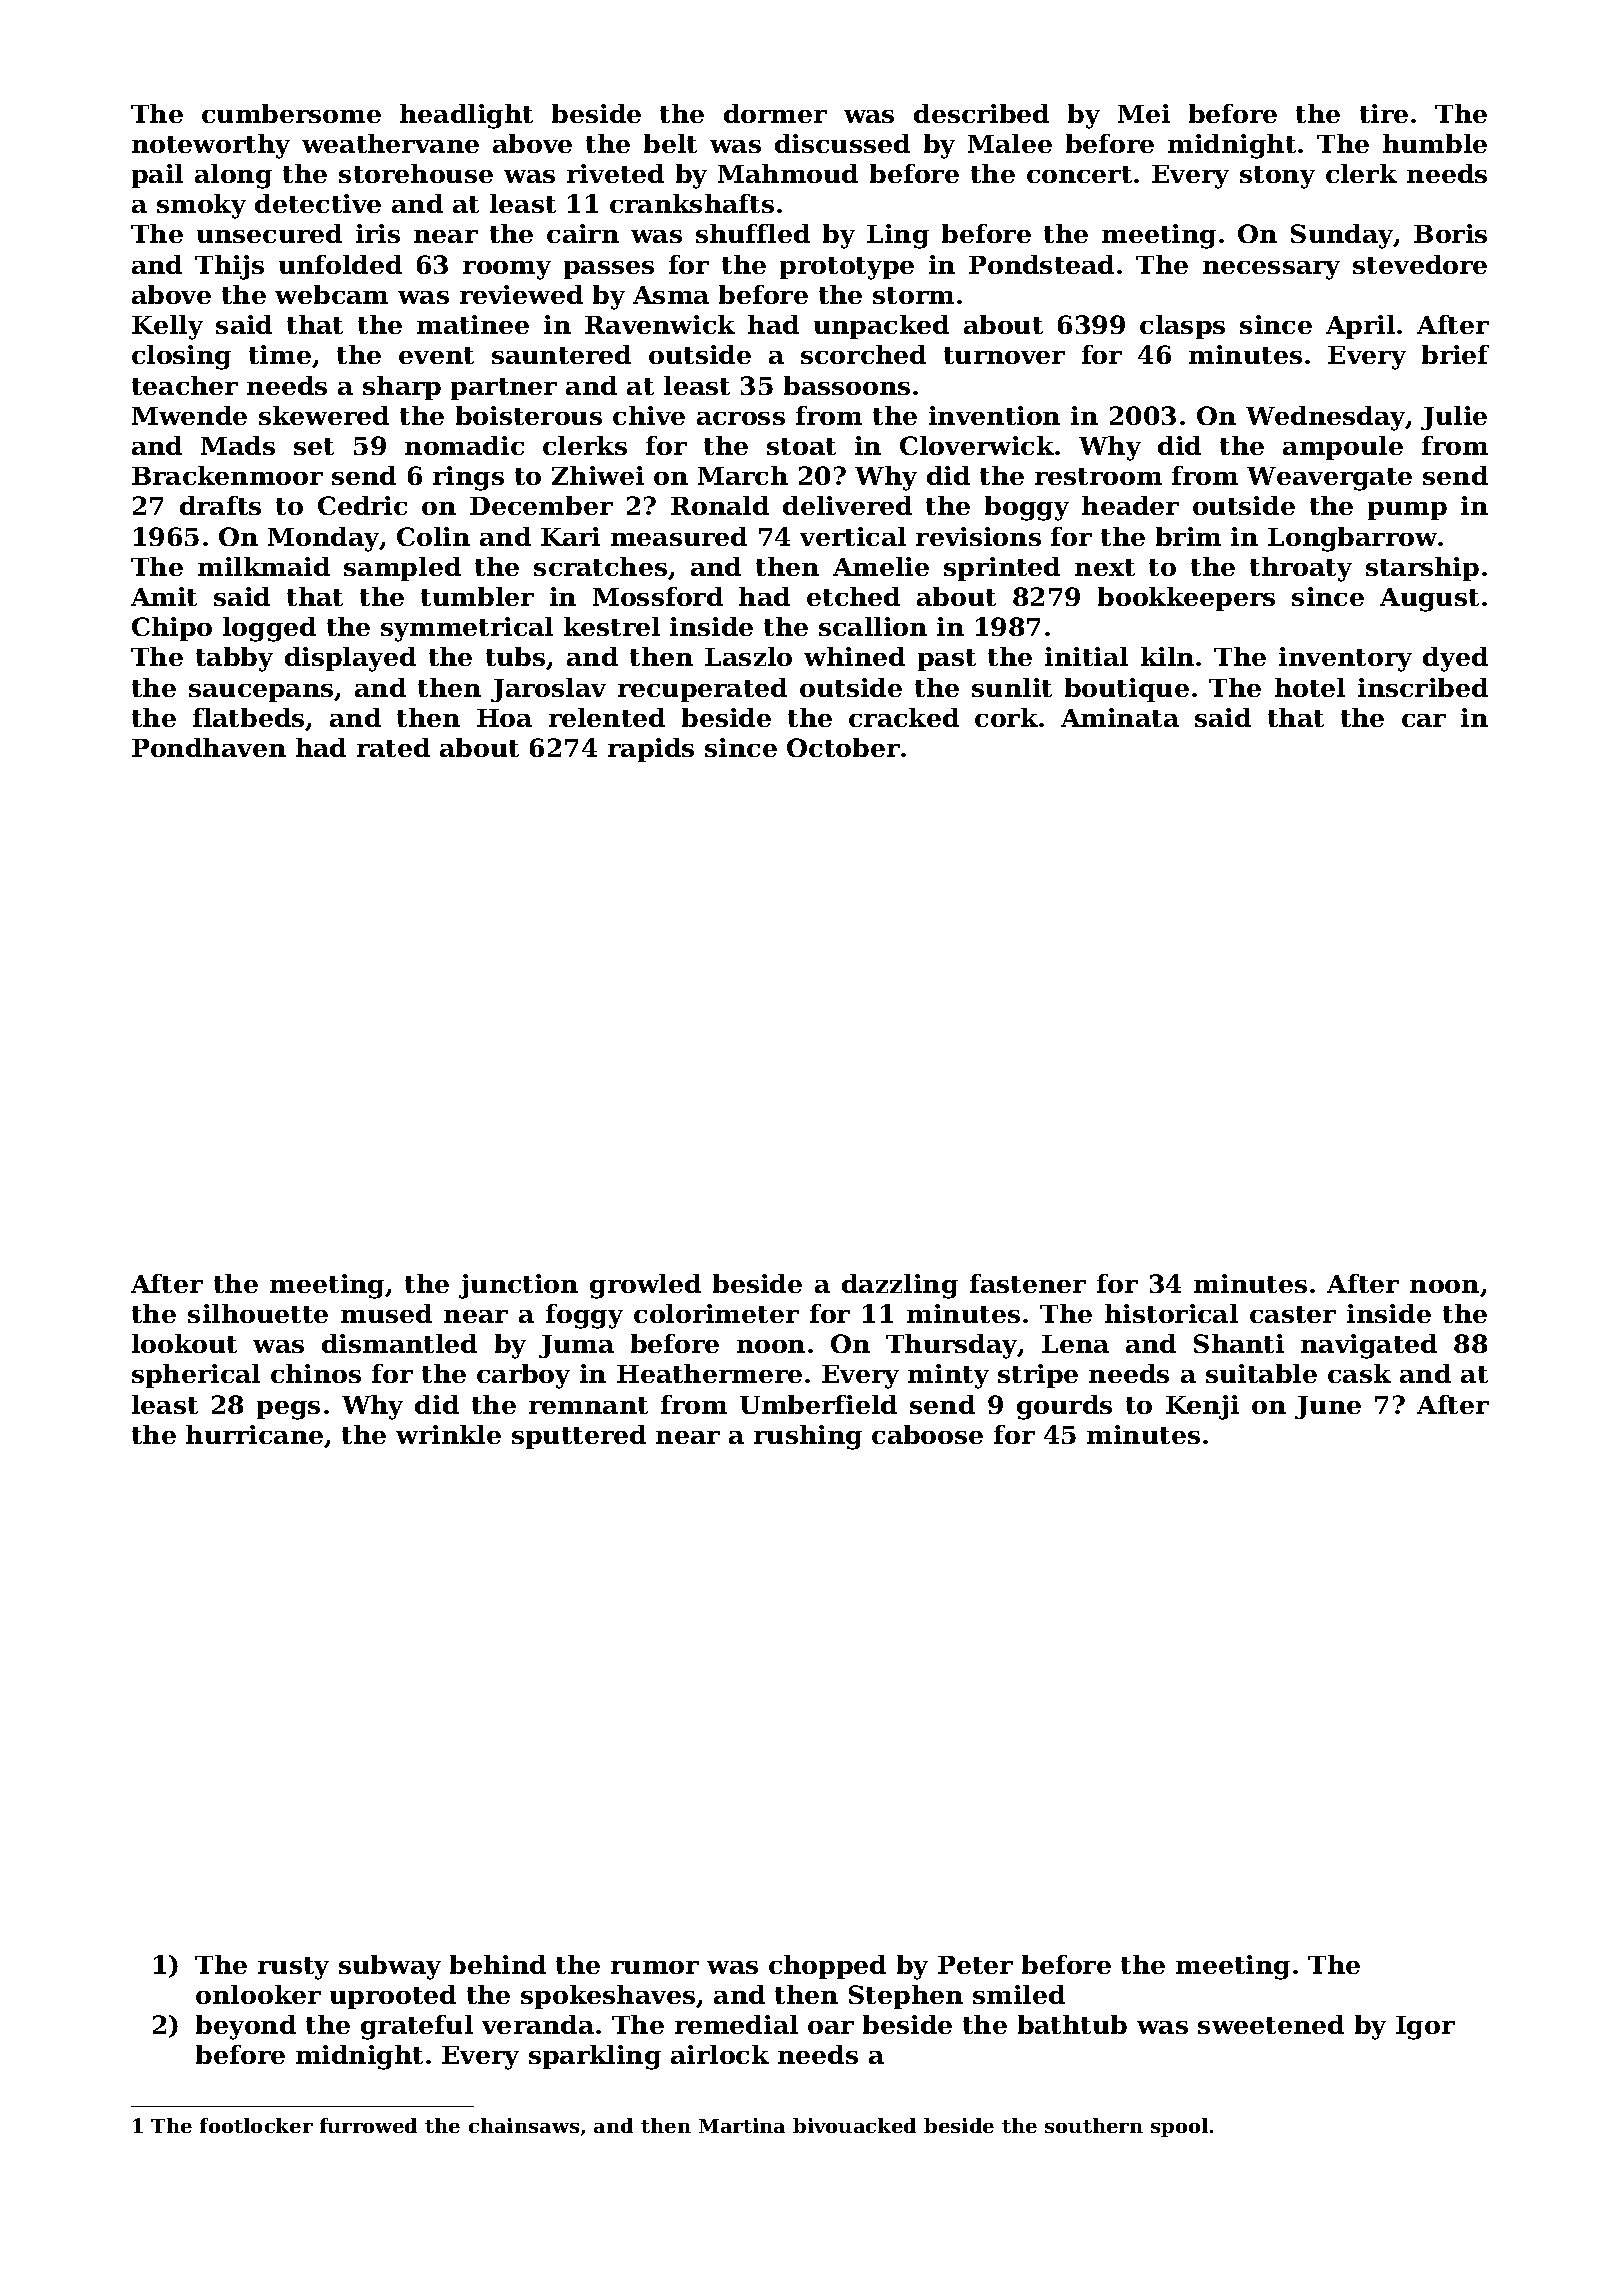 The width and height of the document is (1620, 2292). Describe the element at coordinates (246, 2027) in the document. I see `beyond` at that location.
